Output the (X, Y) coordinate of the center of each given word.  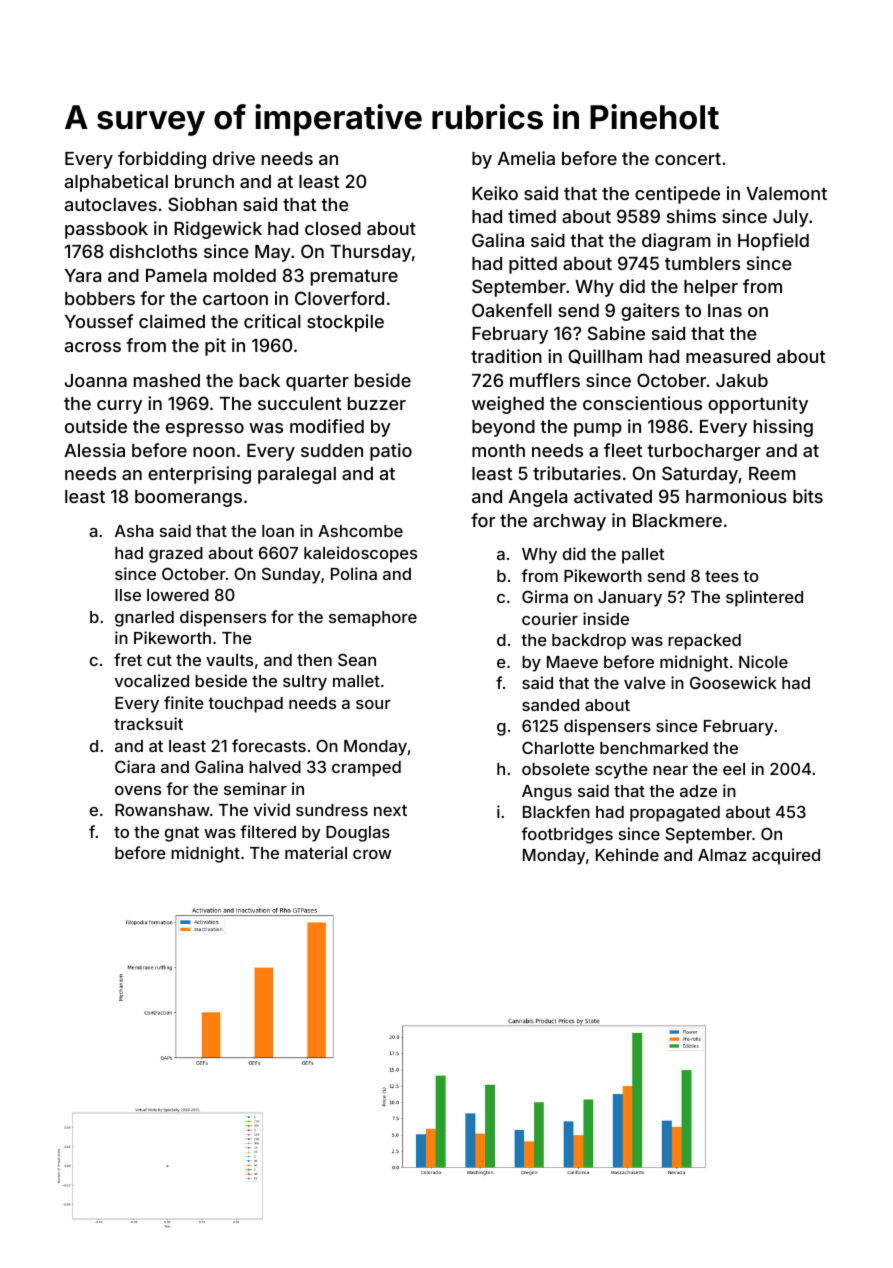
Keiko (495, 193)
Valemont (786, 193)
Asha (134, 531)
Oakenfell (512, 310)
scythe (621, 771)
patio (391, 452)
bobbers (100, 298)
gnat (182, 834)
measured (728, 356)
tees (722, 576)
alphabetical (116, 183)
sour (373, 704)
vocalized (152, 680)
